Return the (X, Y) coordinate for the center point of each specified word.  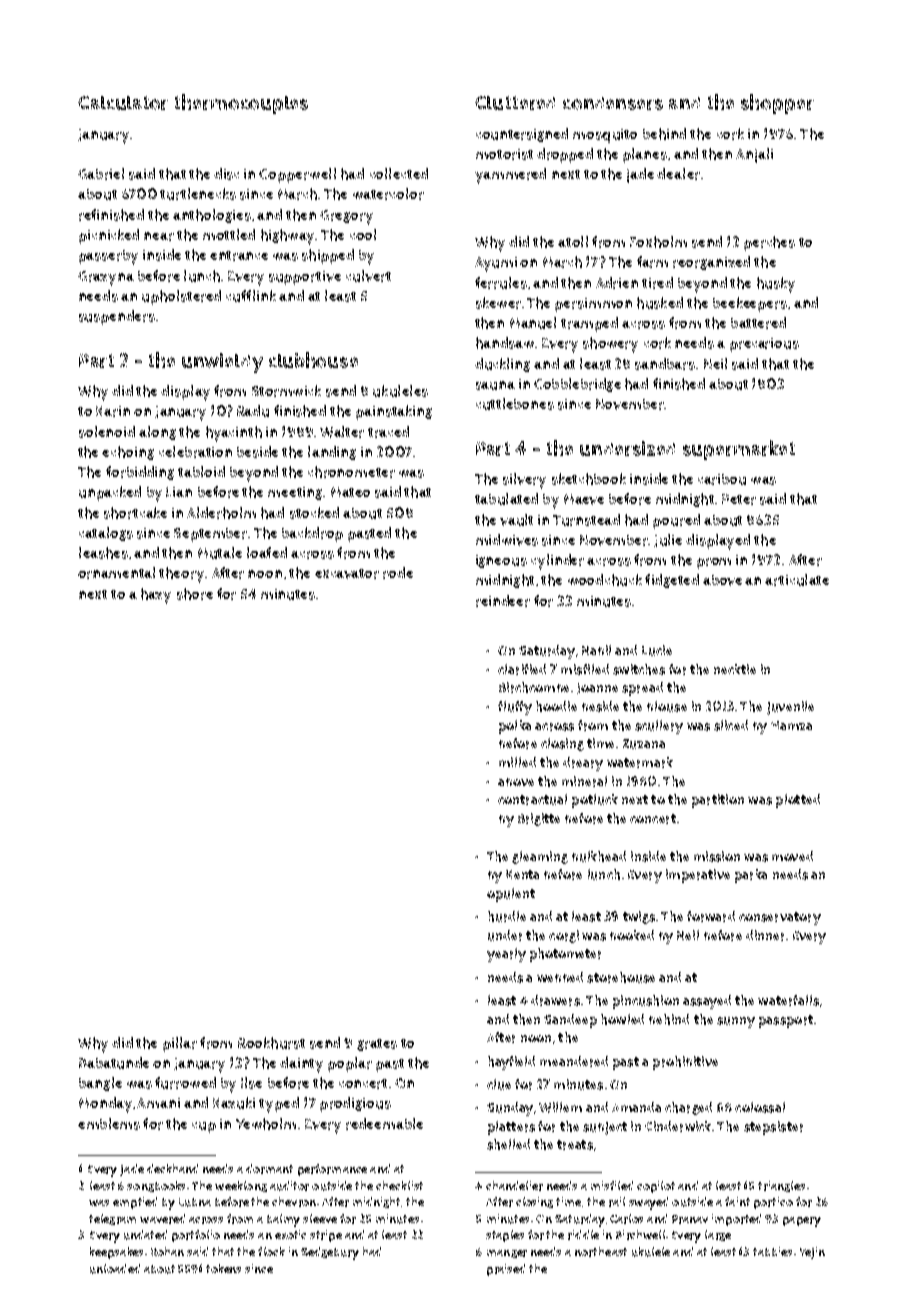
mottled (229, 234)
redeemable (384, 1124)
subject (605, 1128)
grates (377, 1045)
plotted (798, 801)
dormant (269, 1169)
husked (660, 303)
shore (195, 594)
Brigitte (539, 819)
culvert (368, 276)
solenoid (107, 432)
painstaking (394, 412)
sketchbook (589, 479)
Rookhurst (271, 1043)
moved (792, 856)
